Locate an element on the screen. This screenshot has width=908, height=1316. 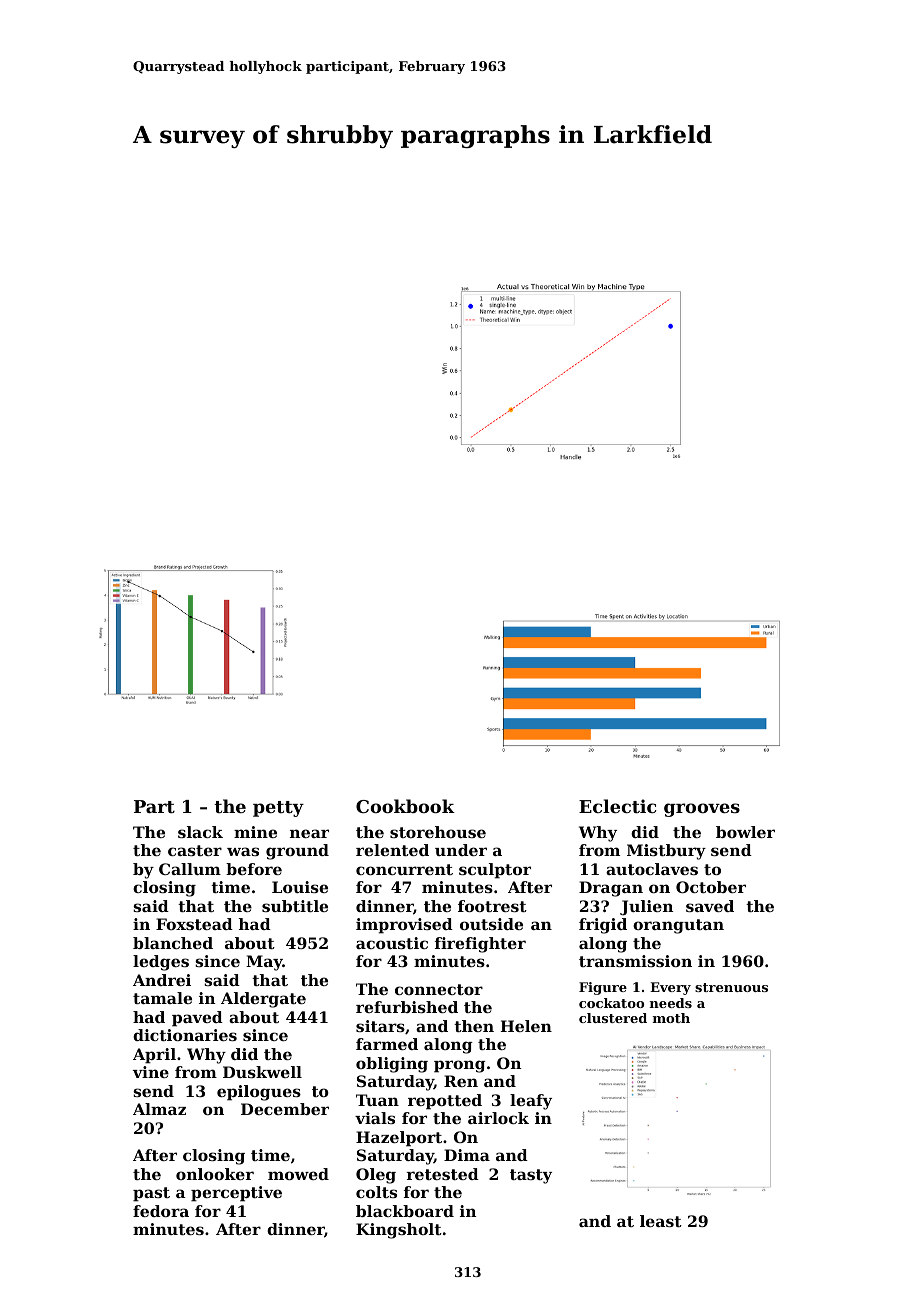
slack is located at coordinates (200, 832).
